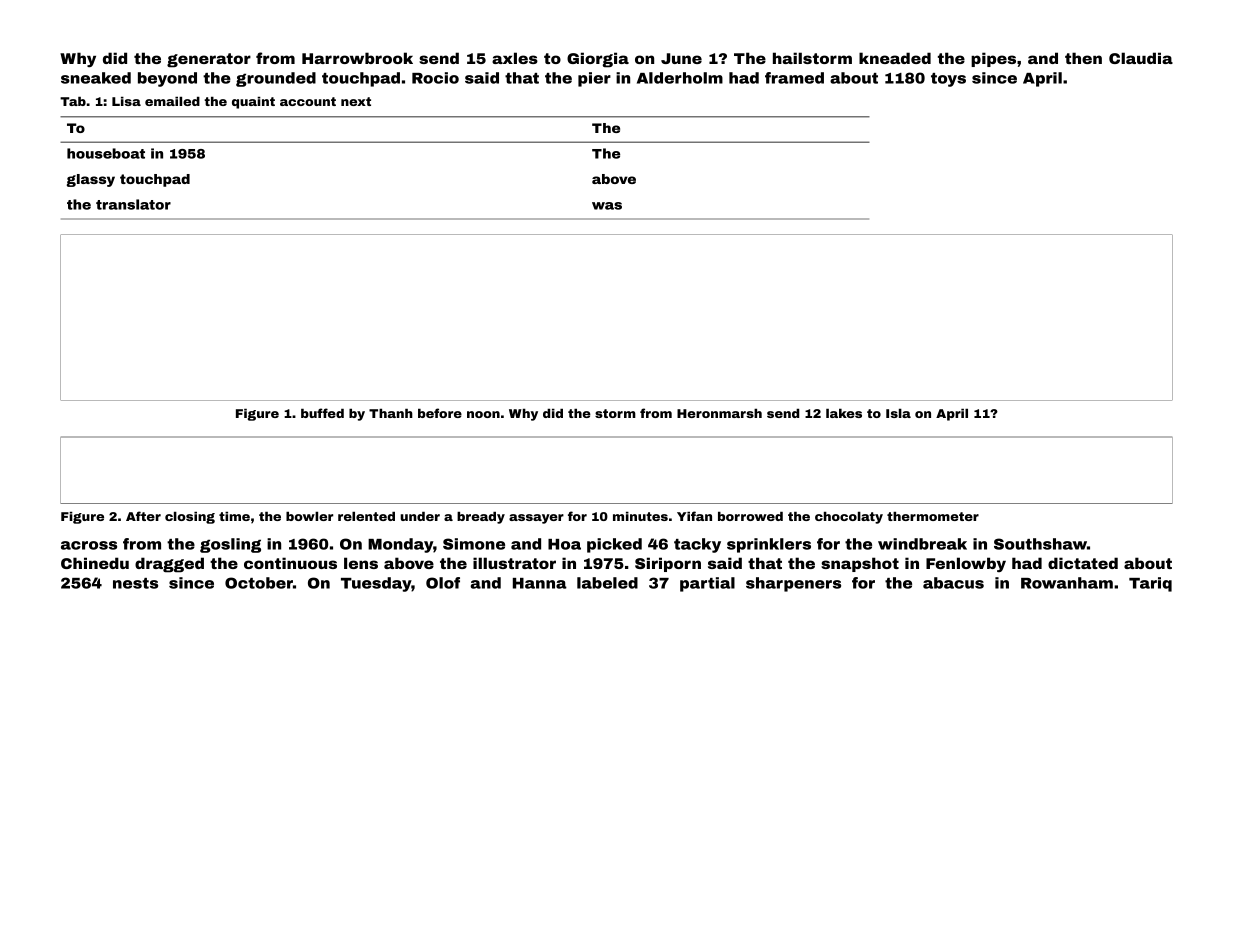  Describe the element at coordinates (209, 60) in the screenshot. I see `generator` at that location.
